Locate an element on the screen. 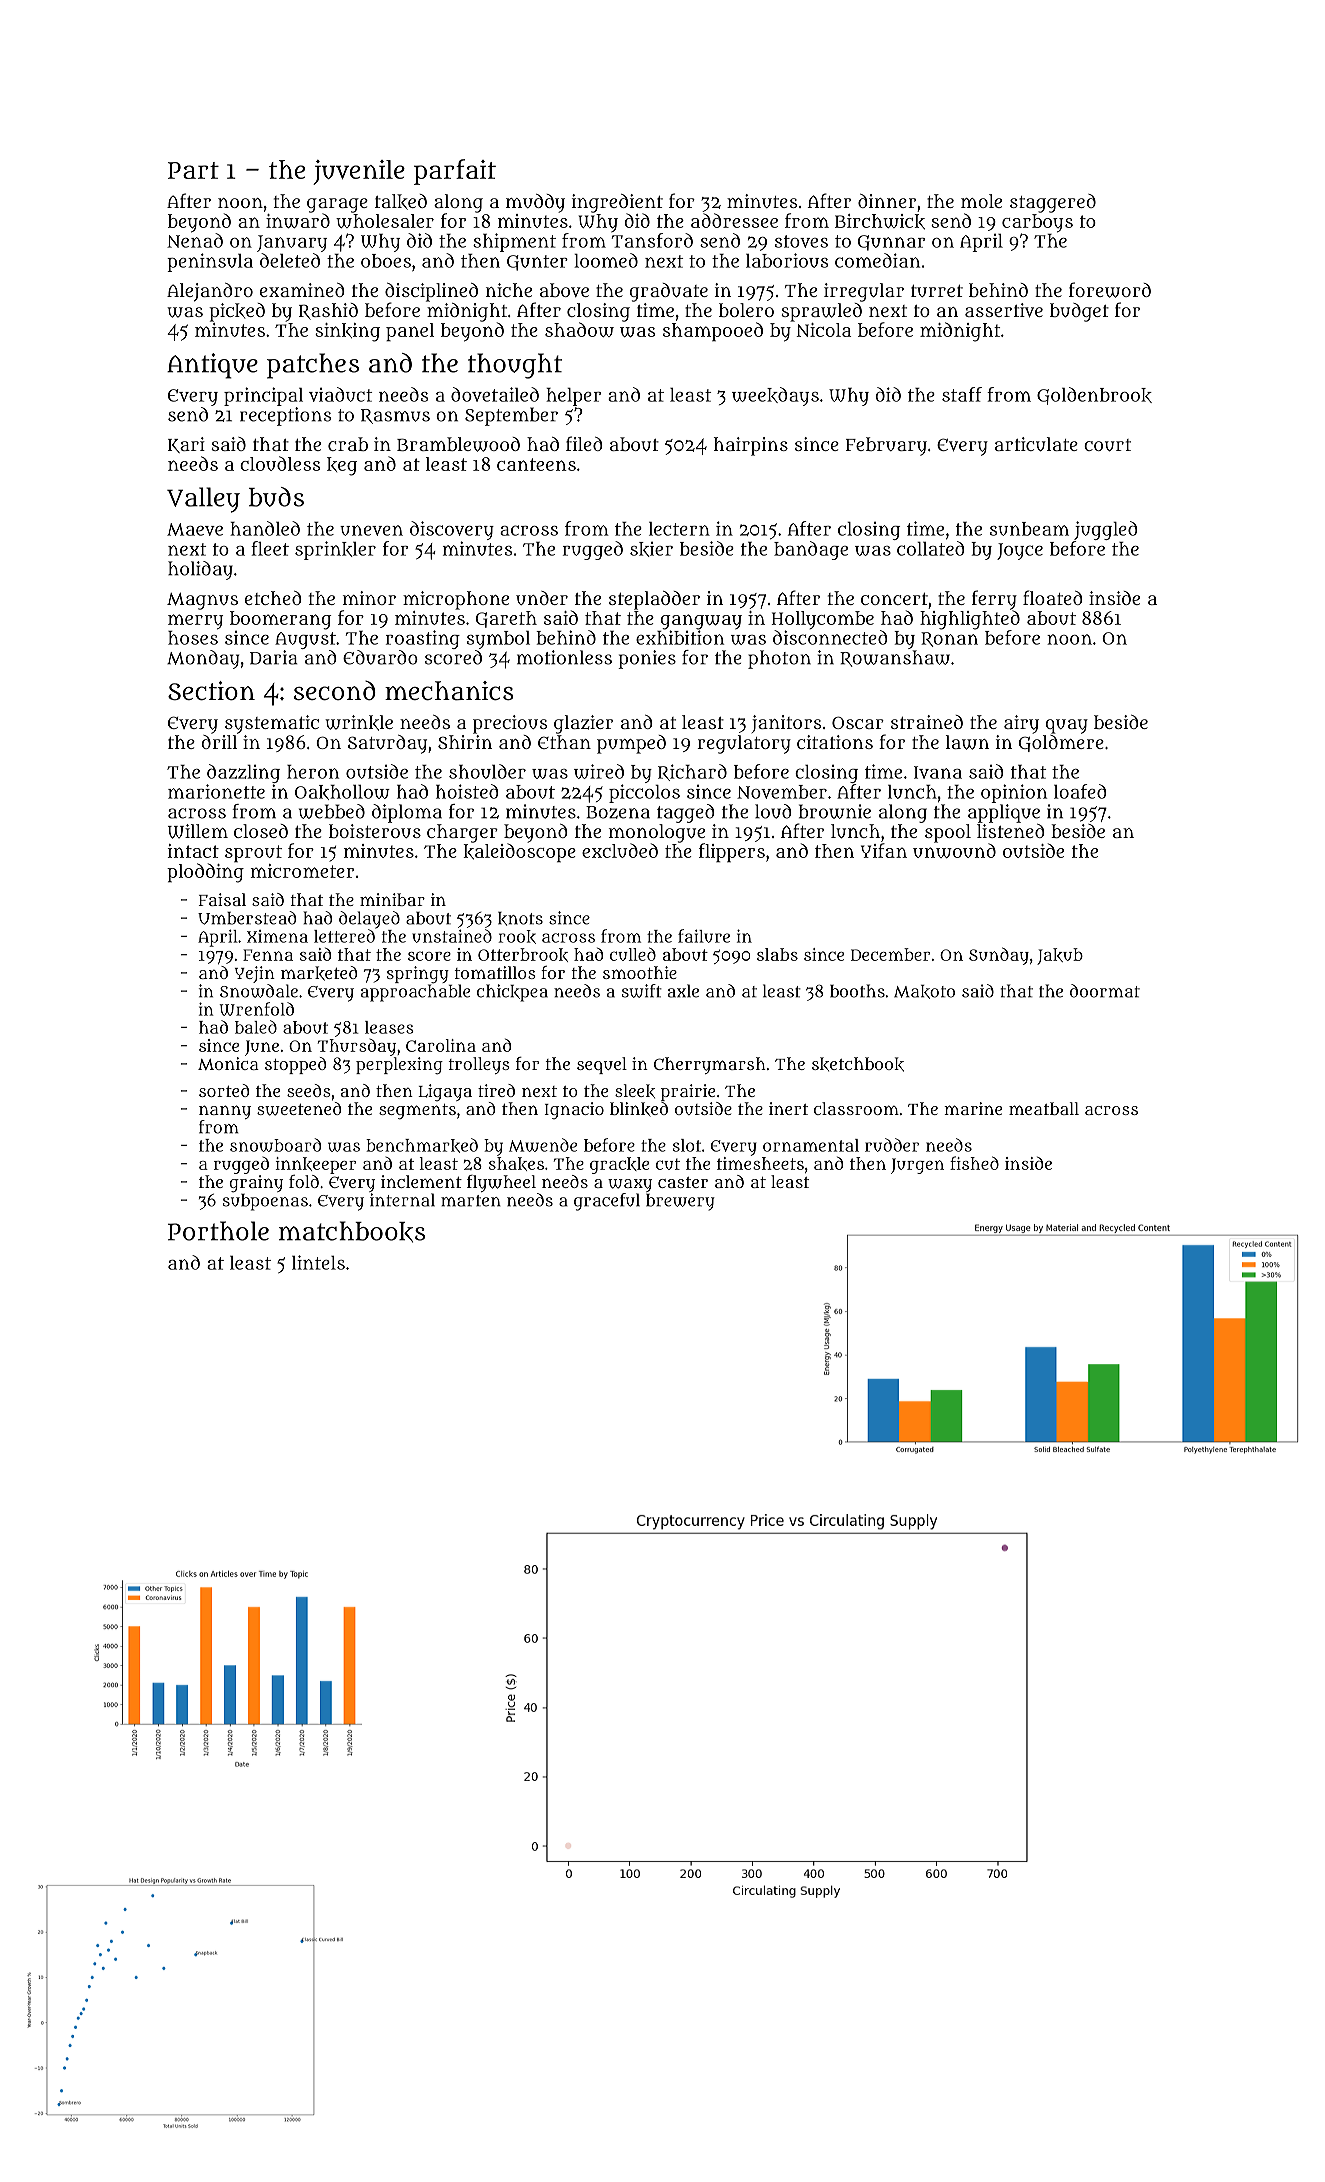 The width and height of the screenshot is (1325, 2182). court is located at coordinates (1107, 445).
